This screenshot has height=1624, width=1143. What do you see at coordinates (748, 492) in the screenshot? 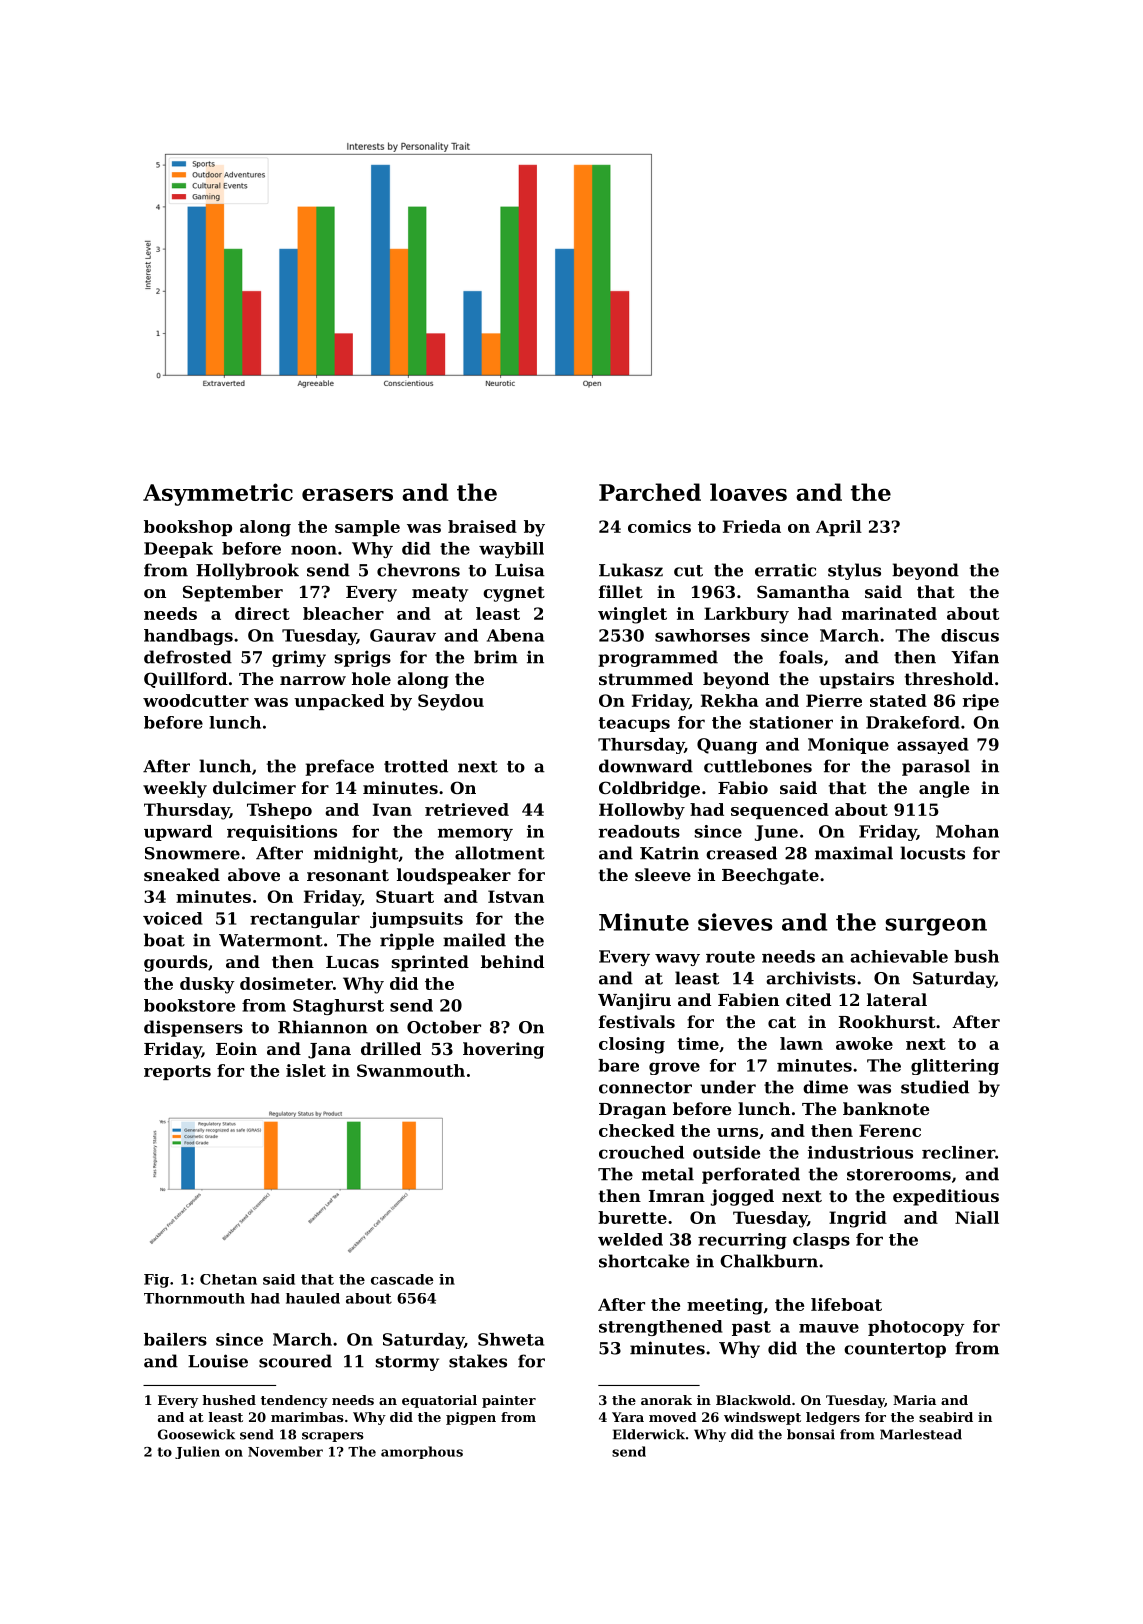
I see `loaves` at bounding box center [748, 492].
